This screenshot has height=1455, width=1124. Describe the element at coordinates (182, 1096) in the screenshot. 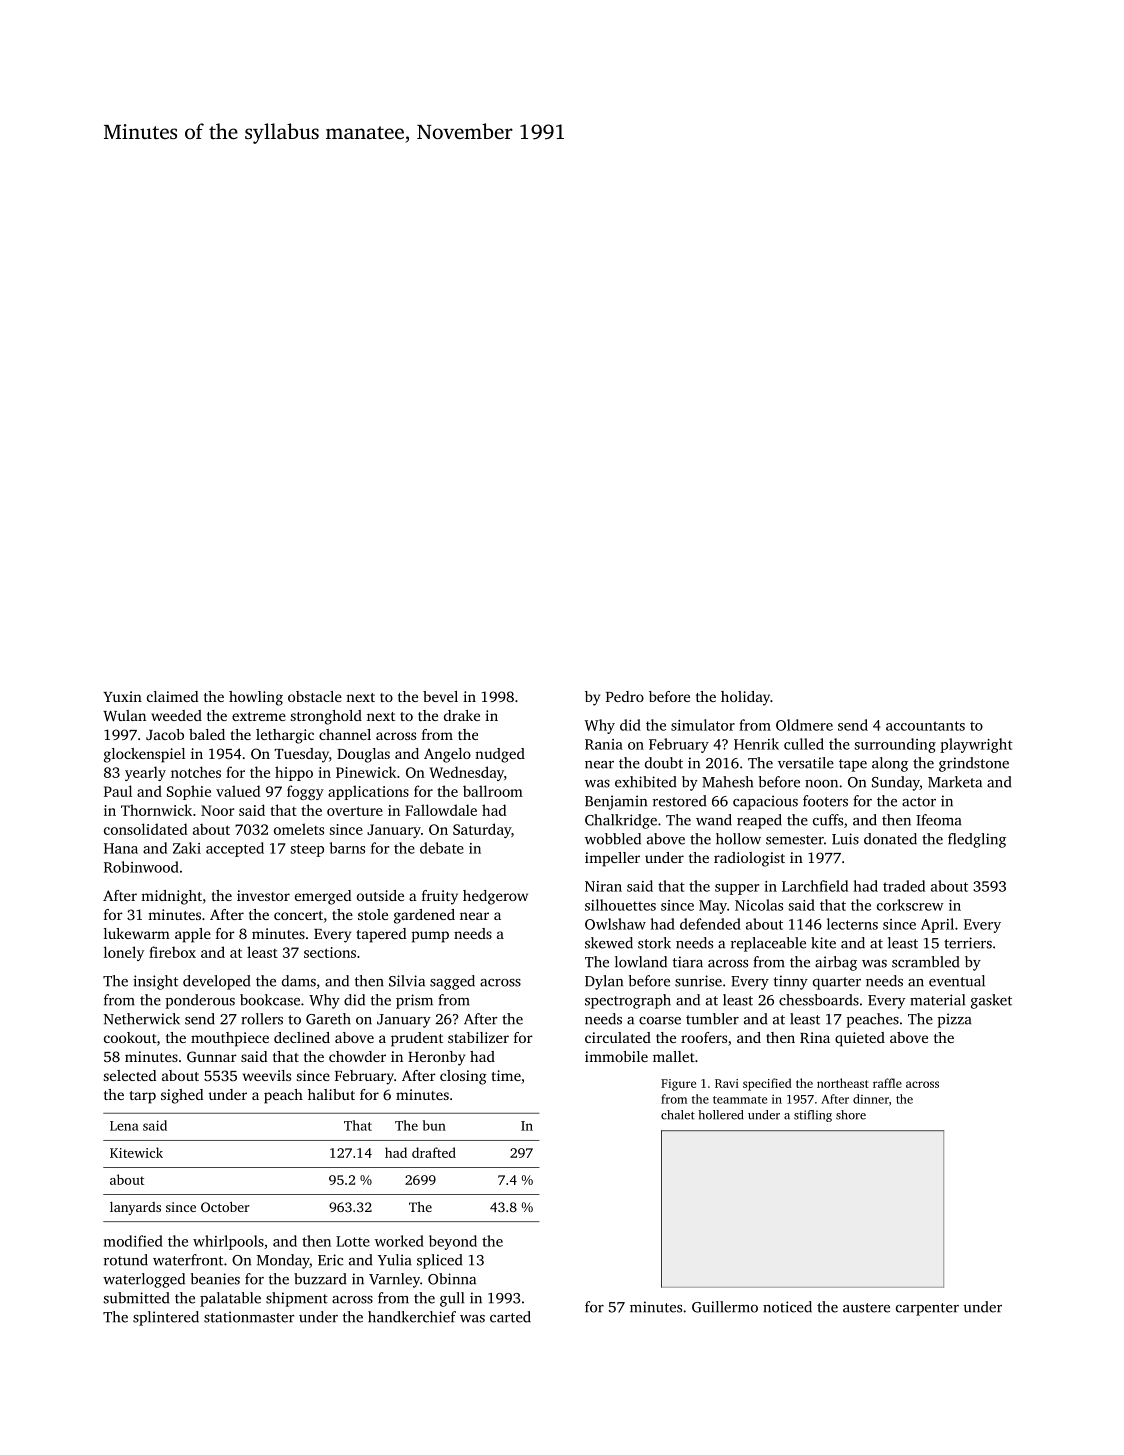

I see `sighed` at that location.
